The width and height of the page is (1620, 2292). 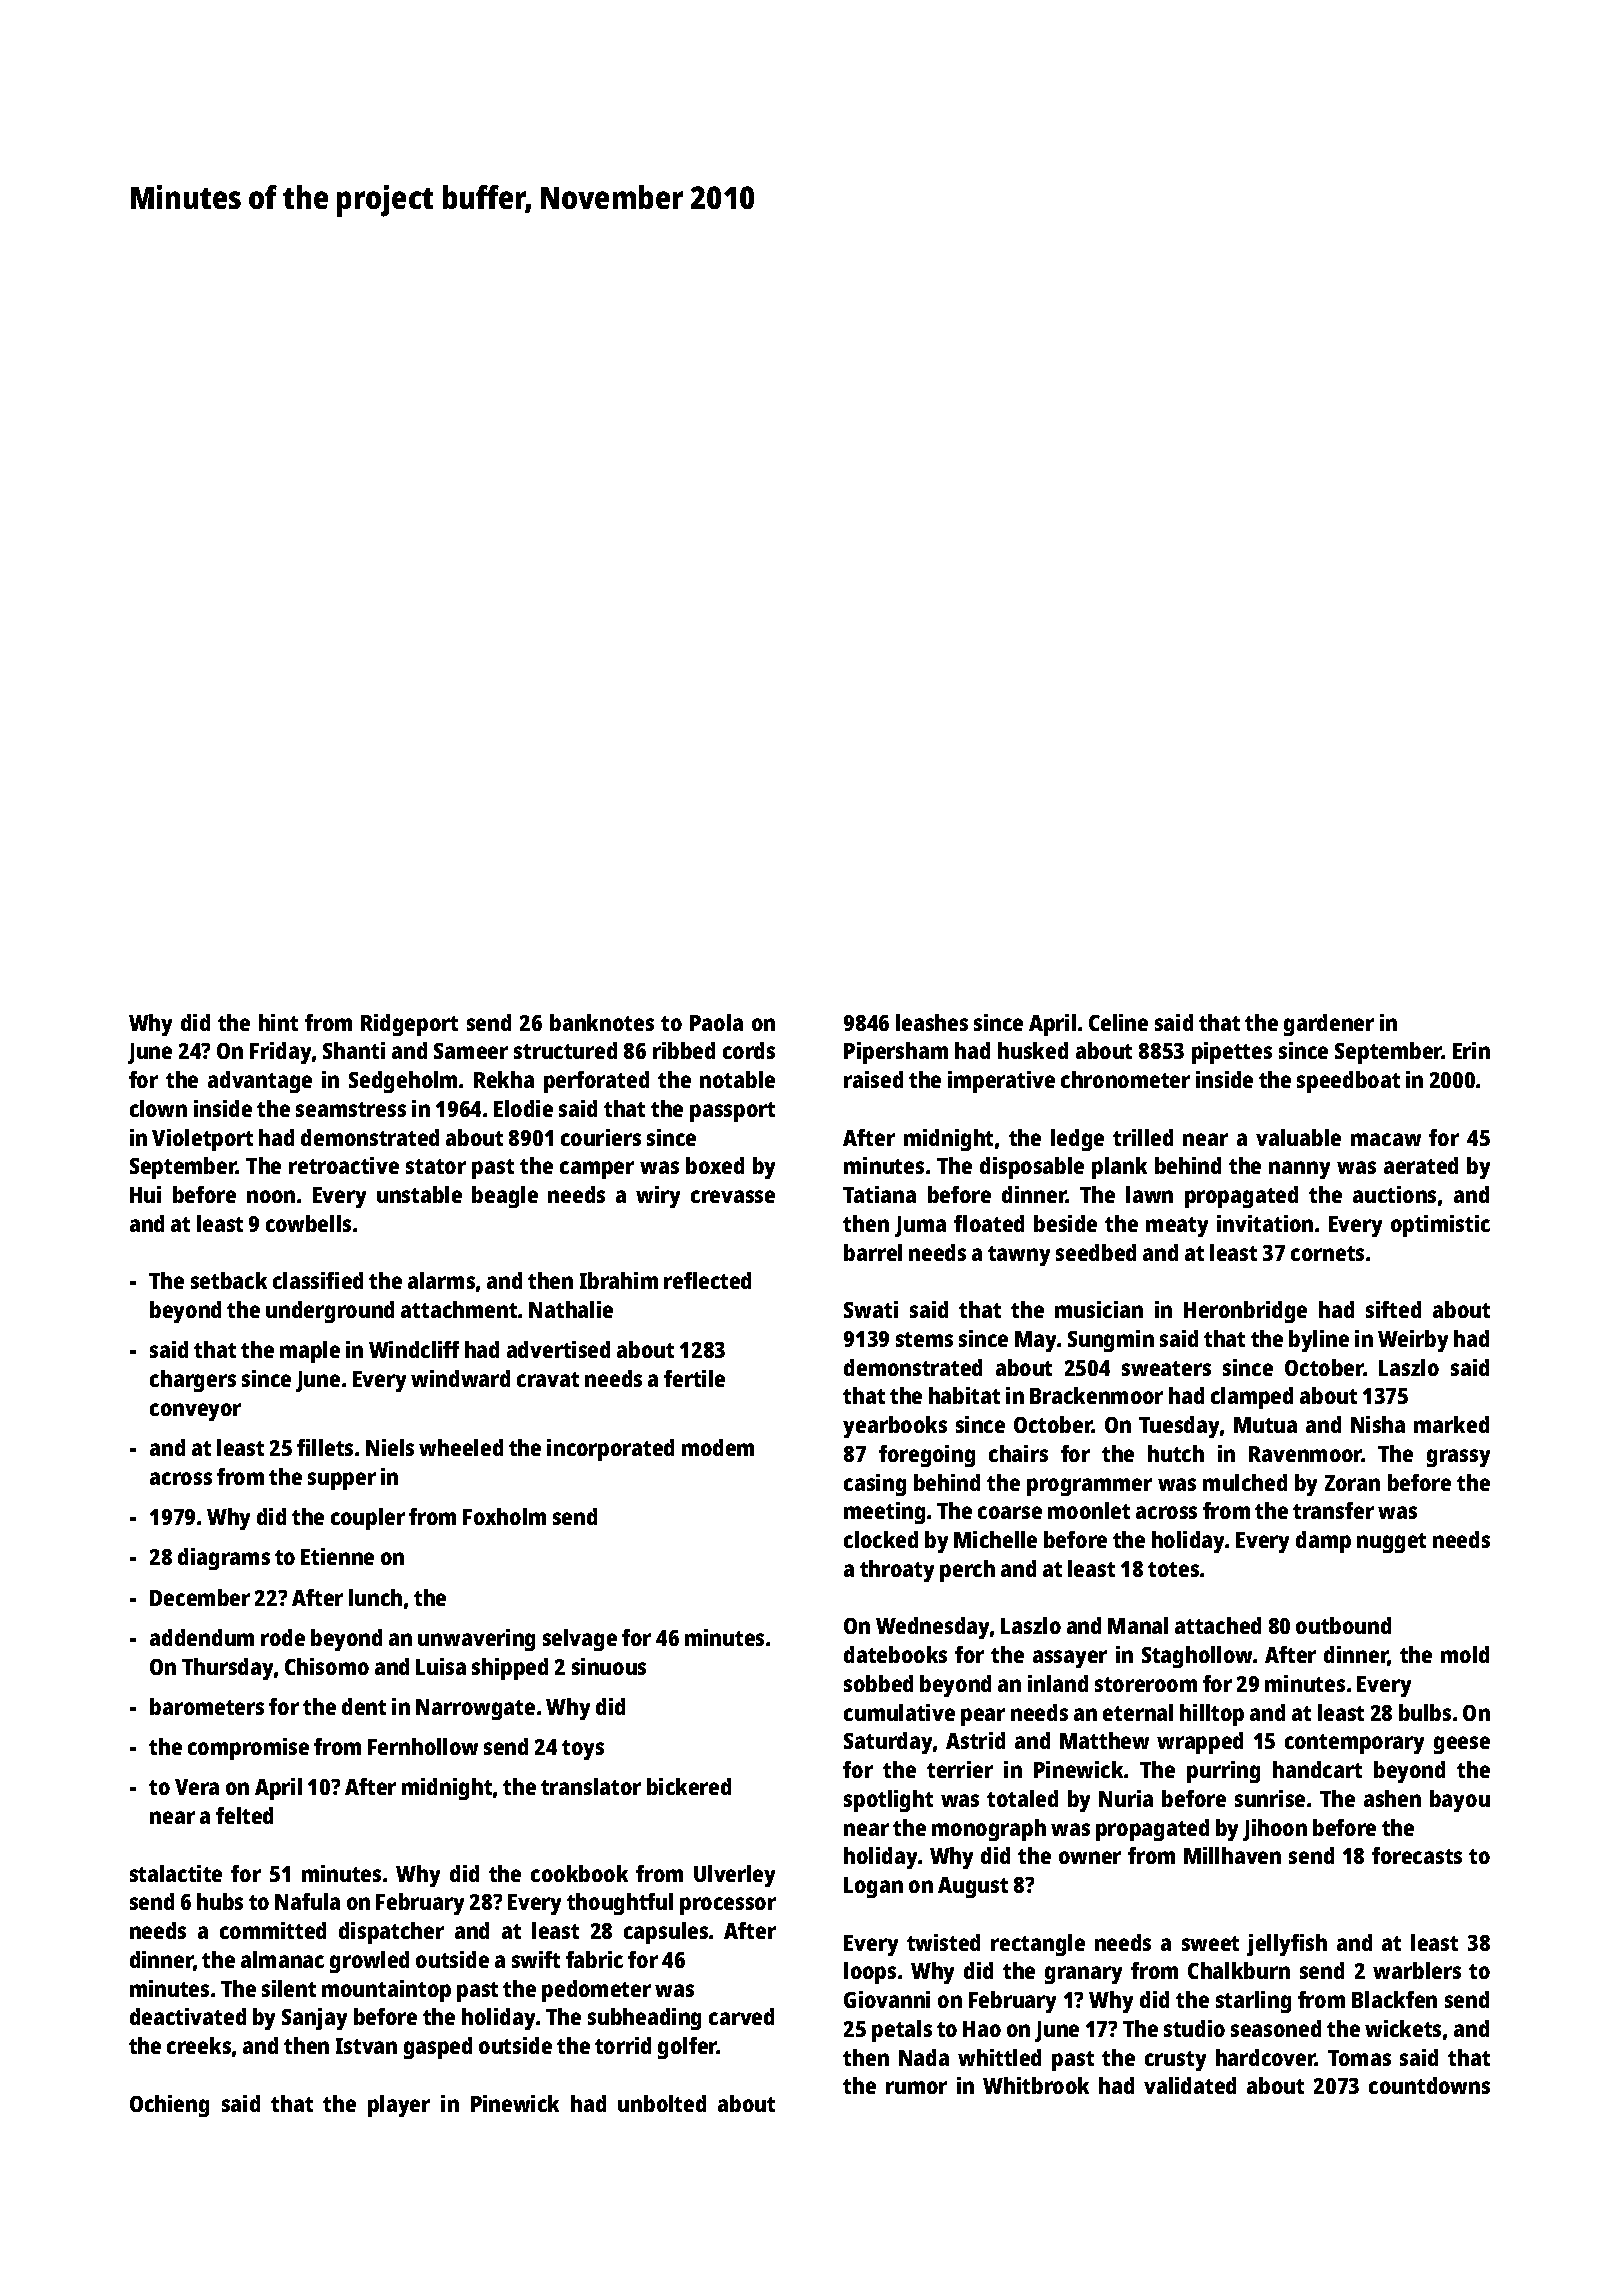 What do you see at coordinates (459, 1309) in the page?
I see `attachment` at bounding box center [459, 1309].
